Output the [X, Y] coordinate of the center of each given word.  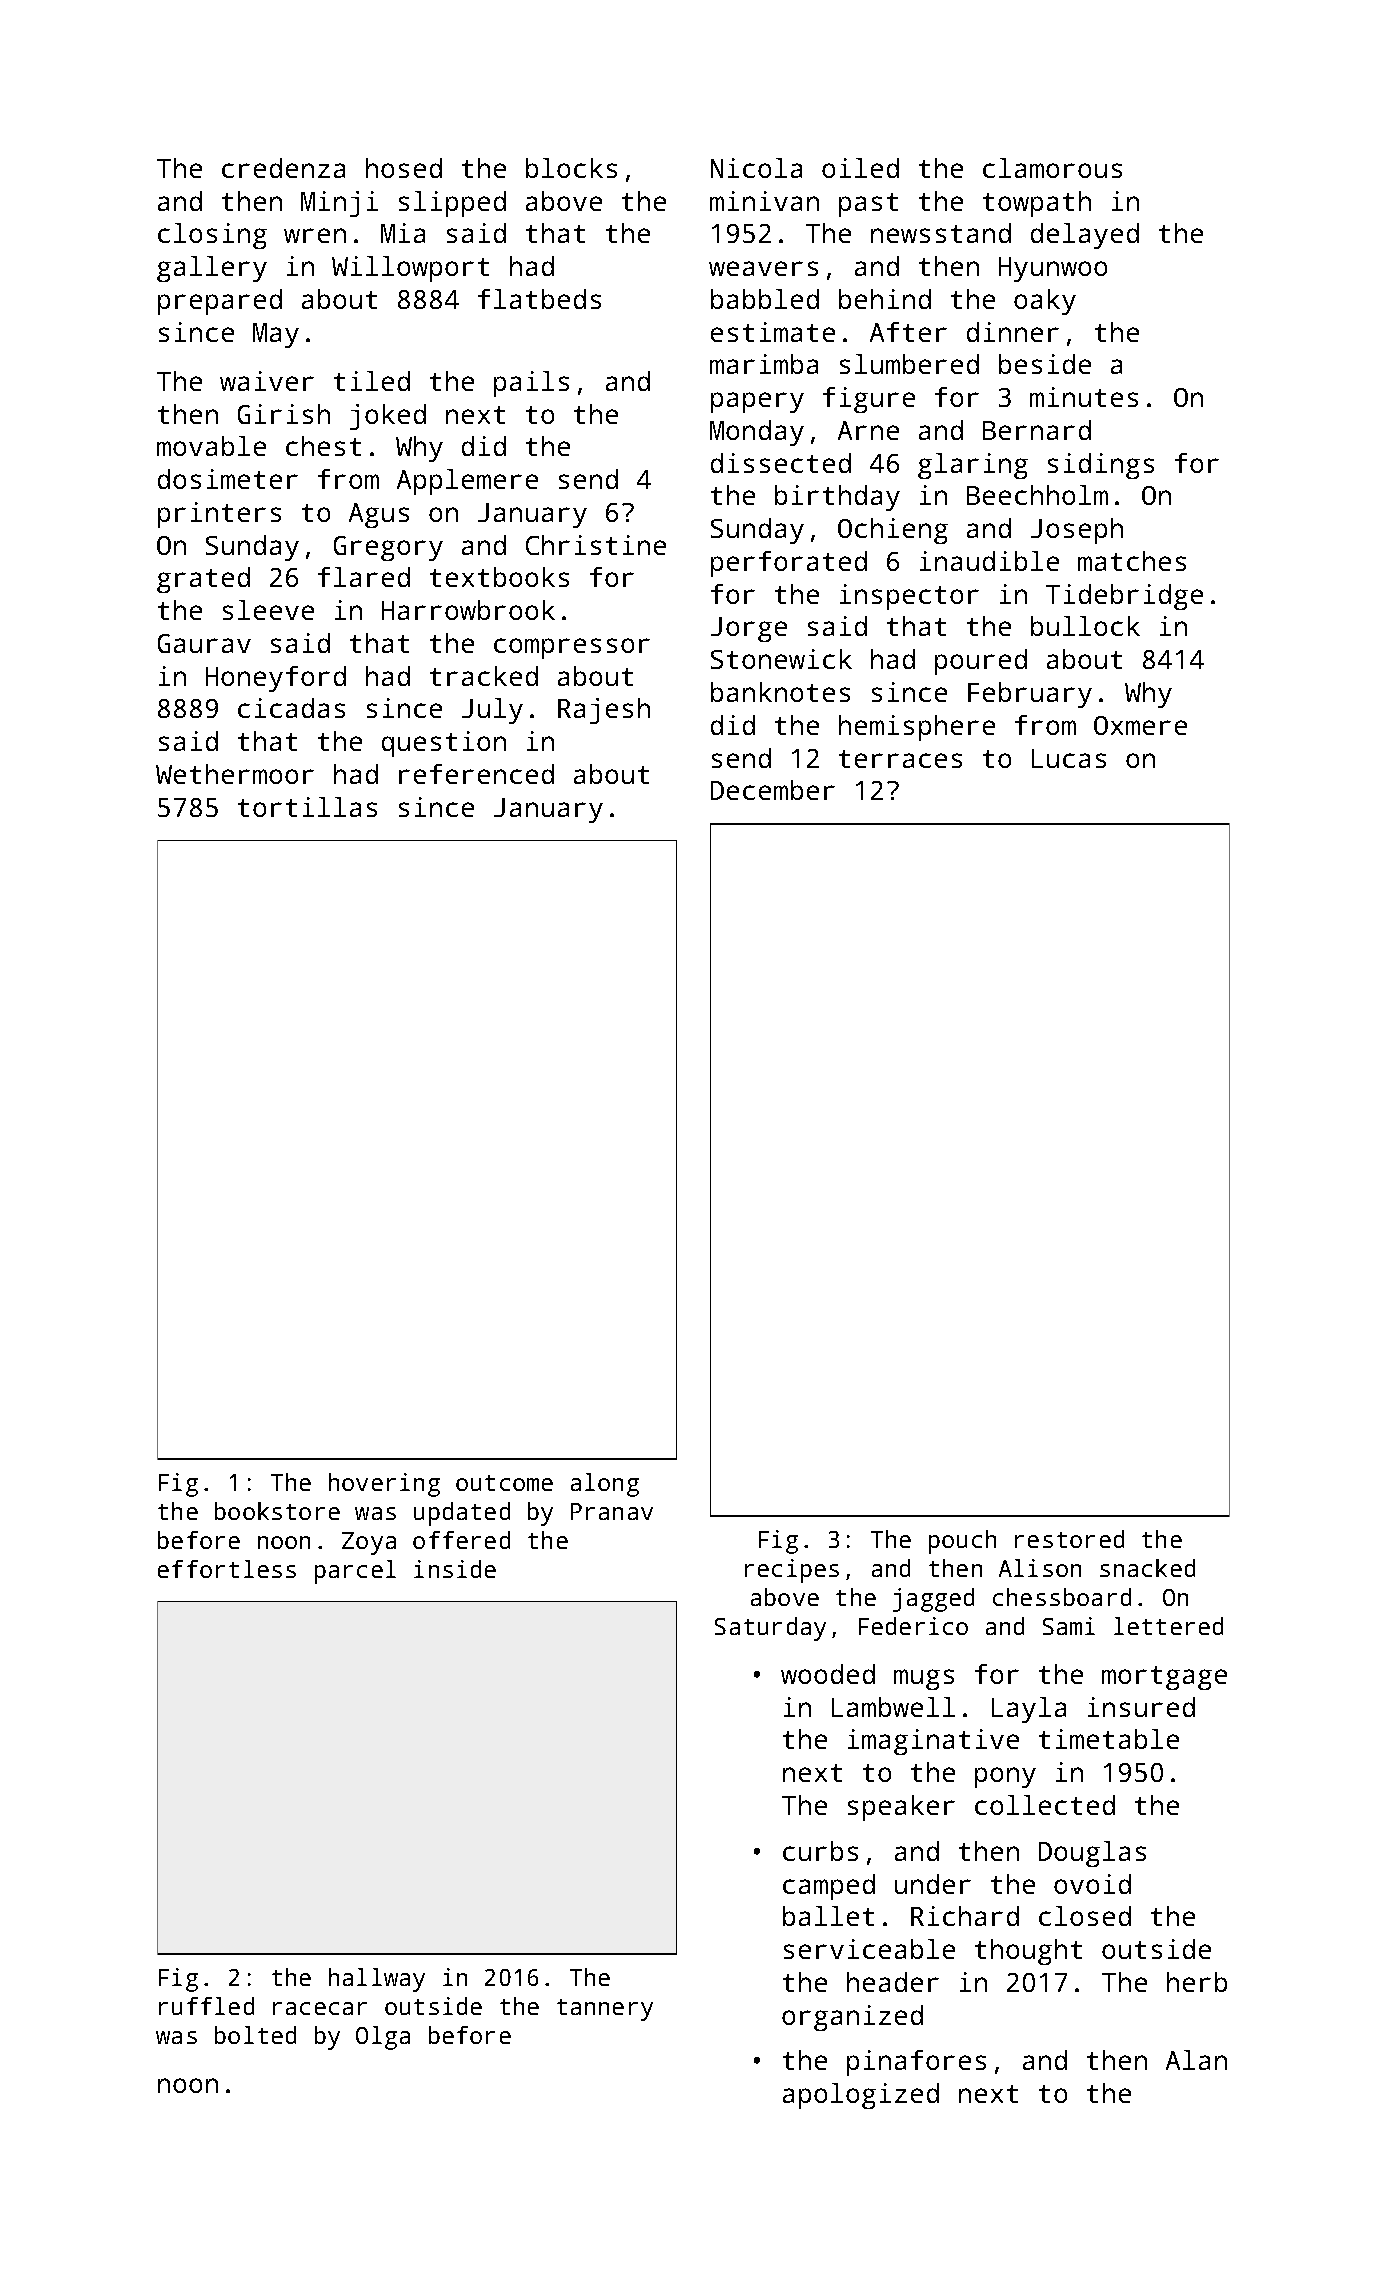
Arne [868, 430]
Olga [383, 2038]
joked [388, 417]
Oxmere [1140, 725]
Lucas [1069, 758]
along [605, 1485]
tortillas [307, 807]
